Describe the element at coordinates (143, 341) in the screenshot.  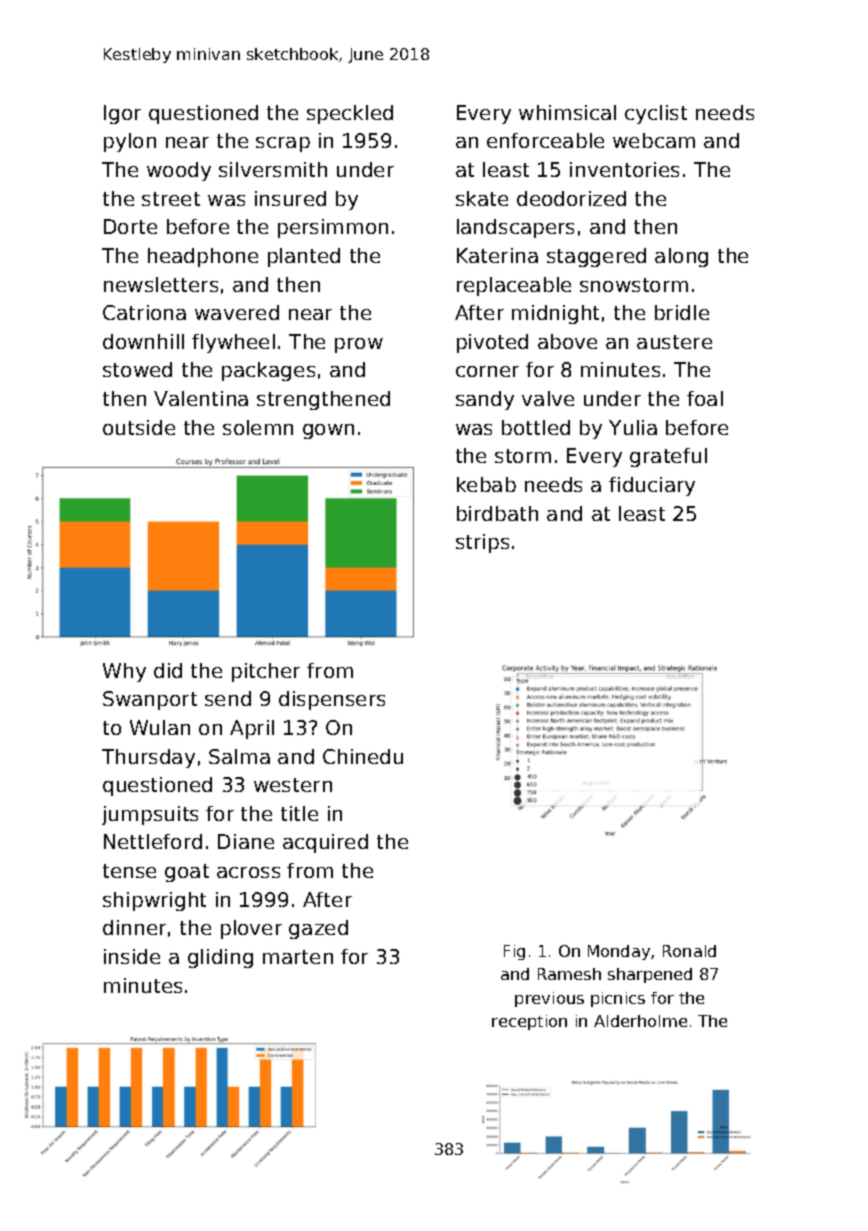
I see `downhill` at that location.
